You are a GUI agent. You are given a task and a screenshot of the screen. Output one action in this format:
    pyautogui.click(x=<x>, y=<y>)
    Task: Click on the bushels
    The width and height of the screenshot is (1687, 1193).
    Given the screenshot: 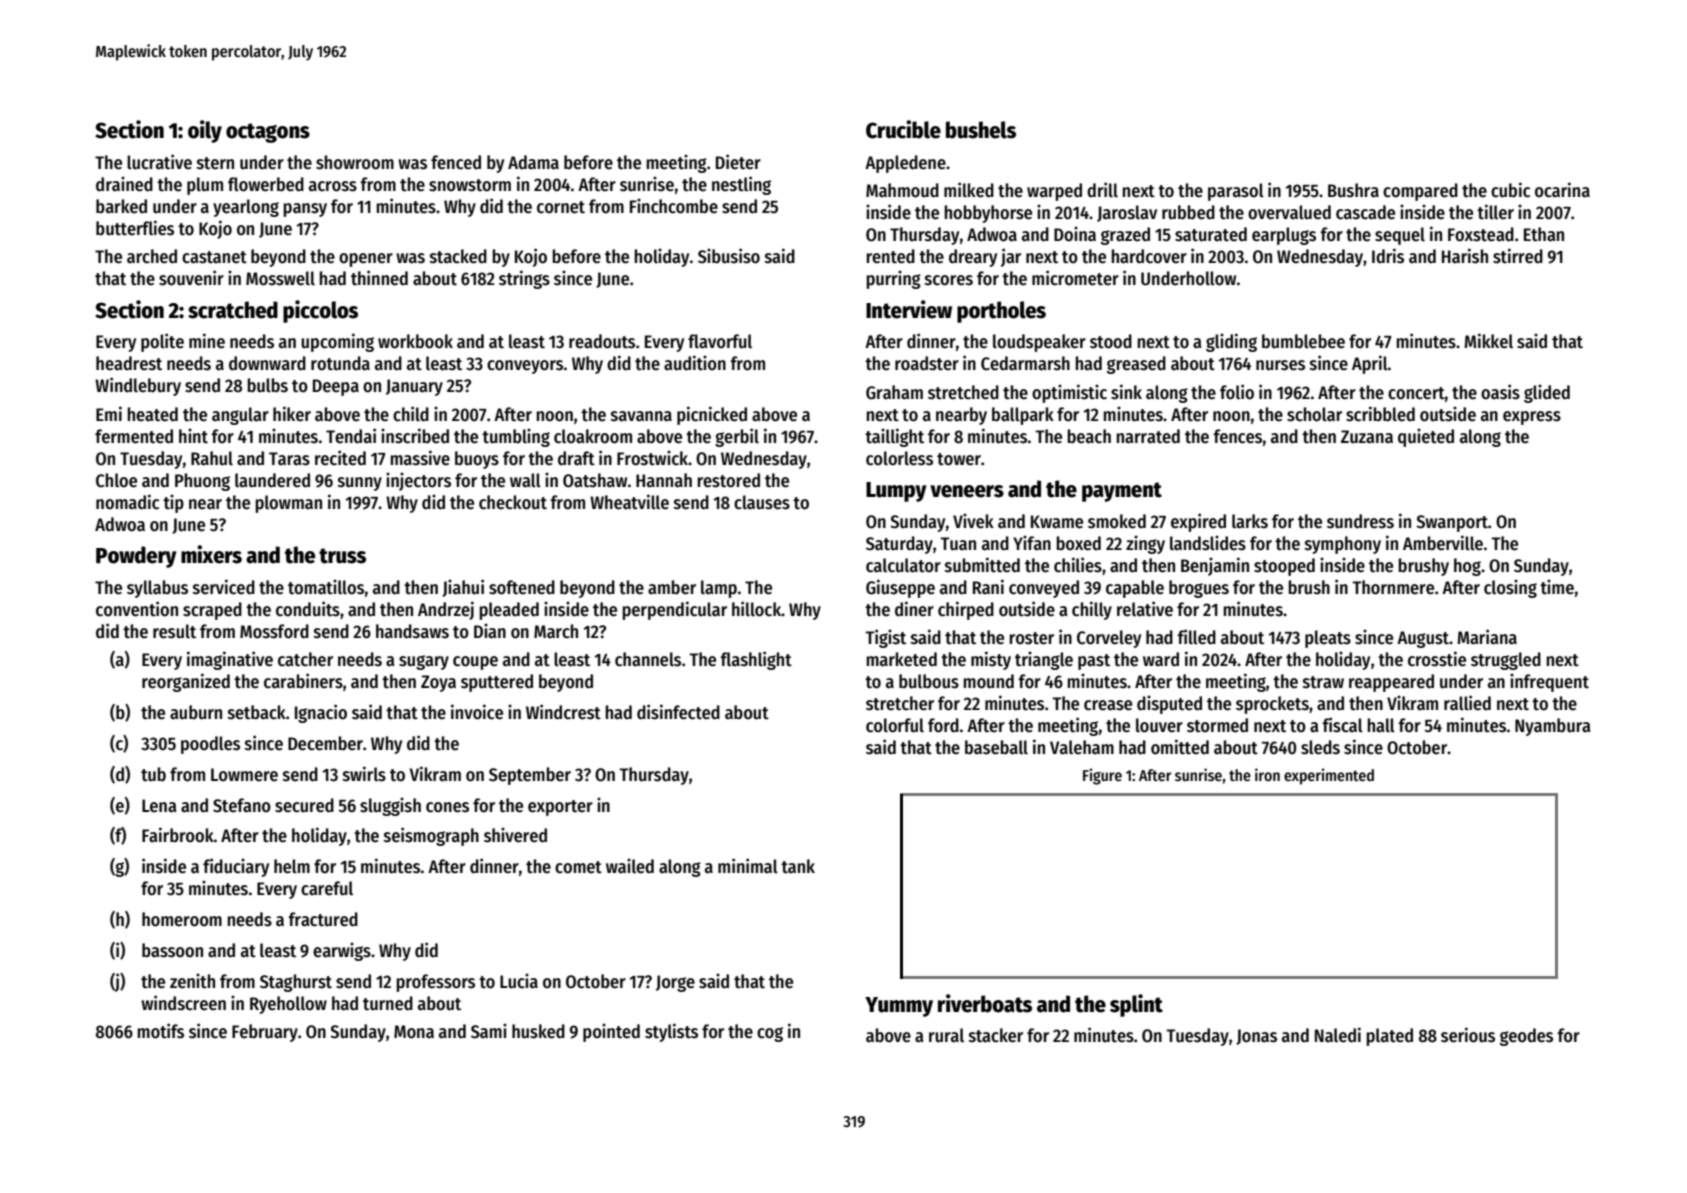 What is the action you would take?
    pyautogui.click(x=981, y=130)
